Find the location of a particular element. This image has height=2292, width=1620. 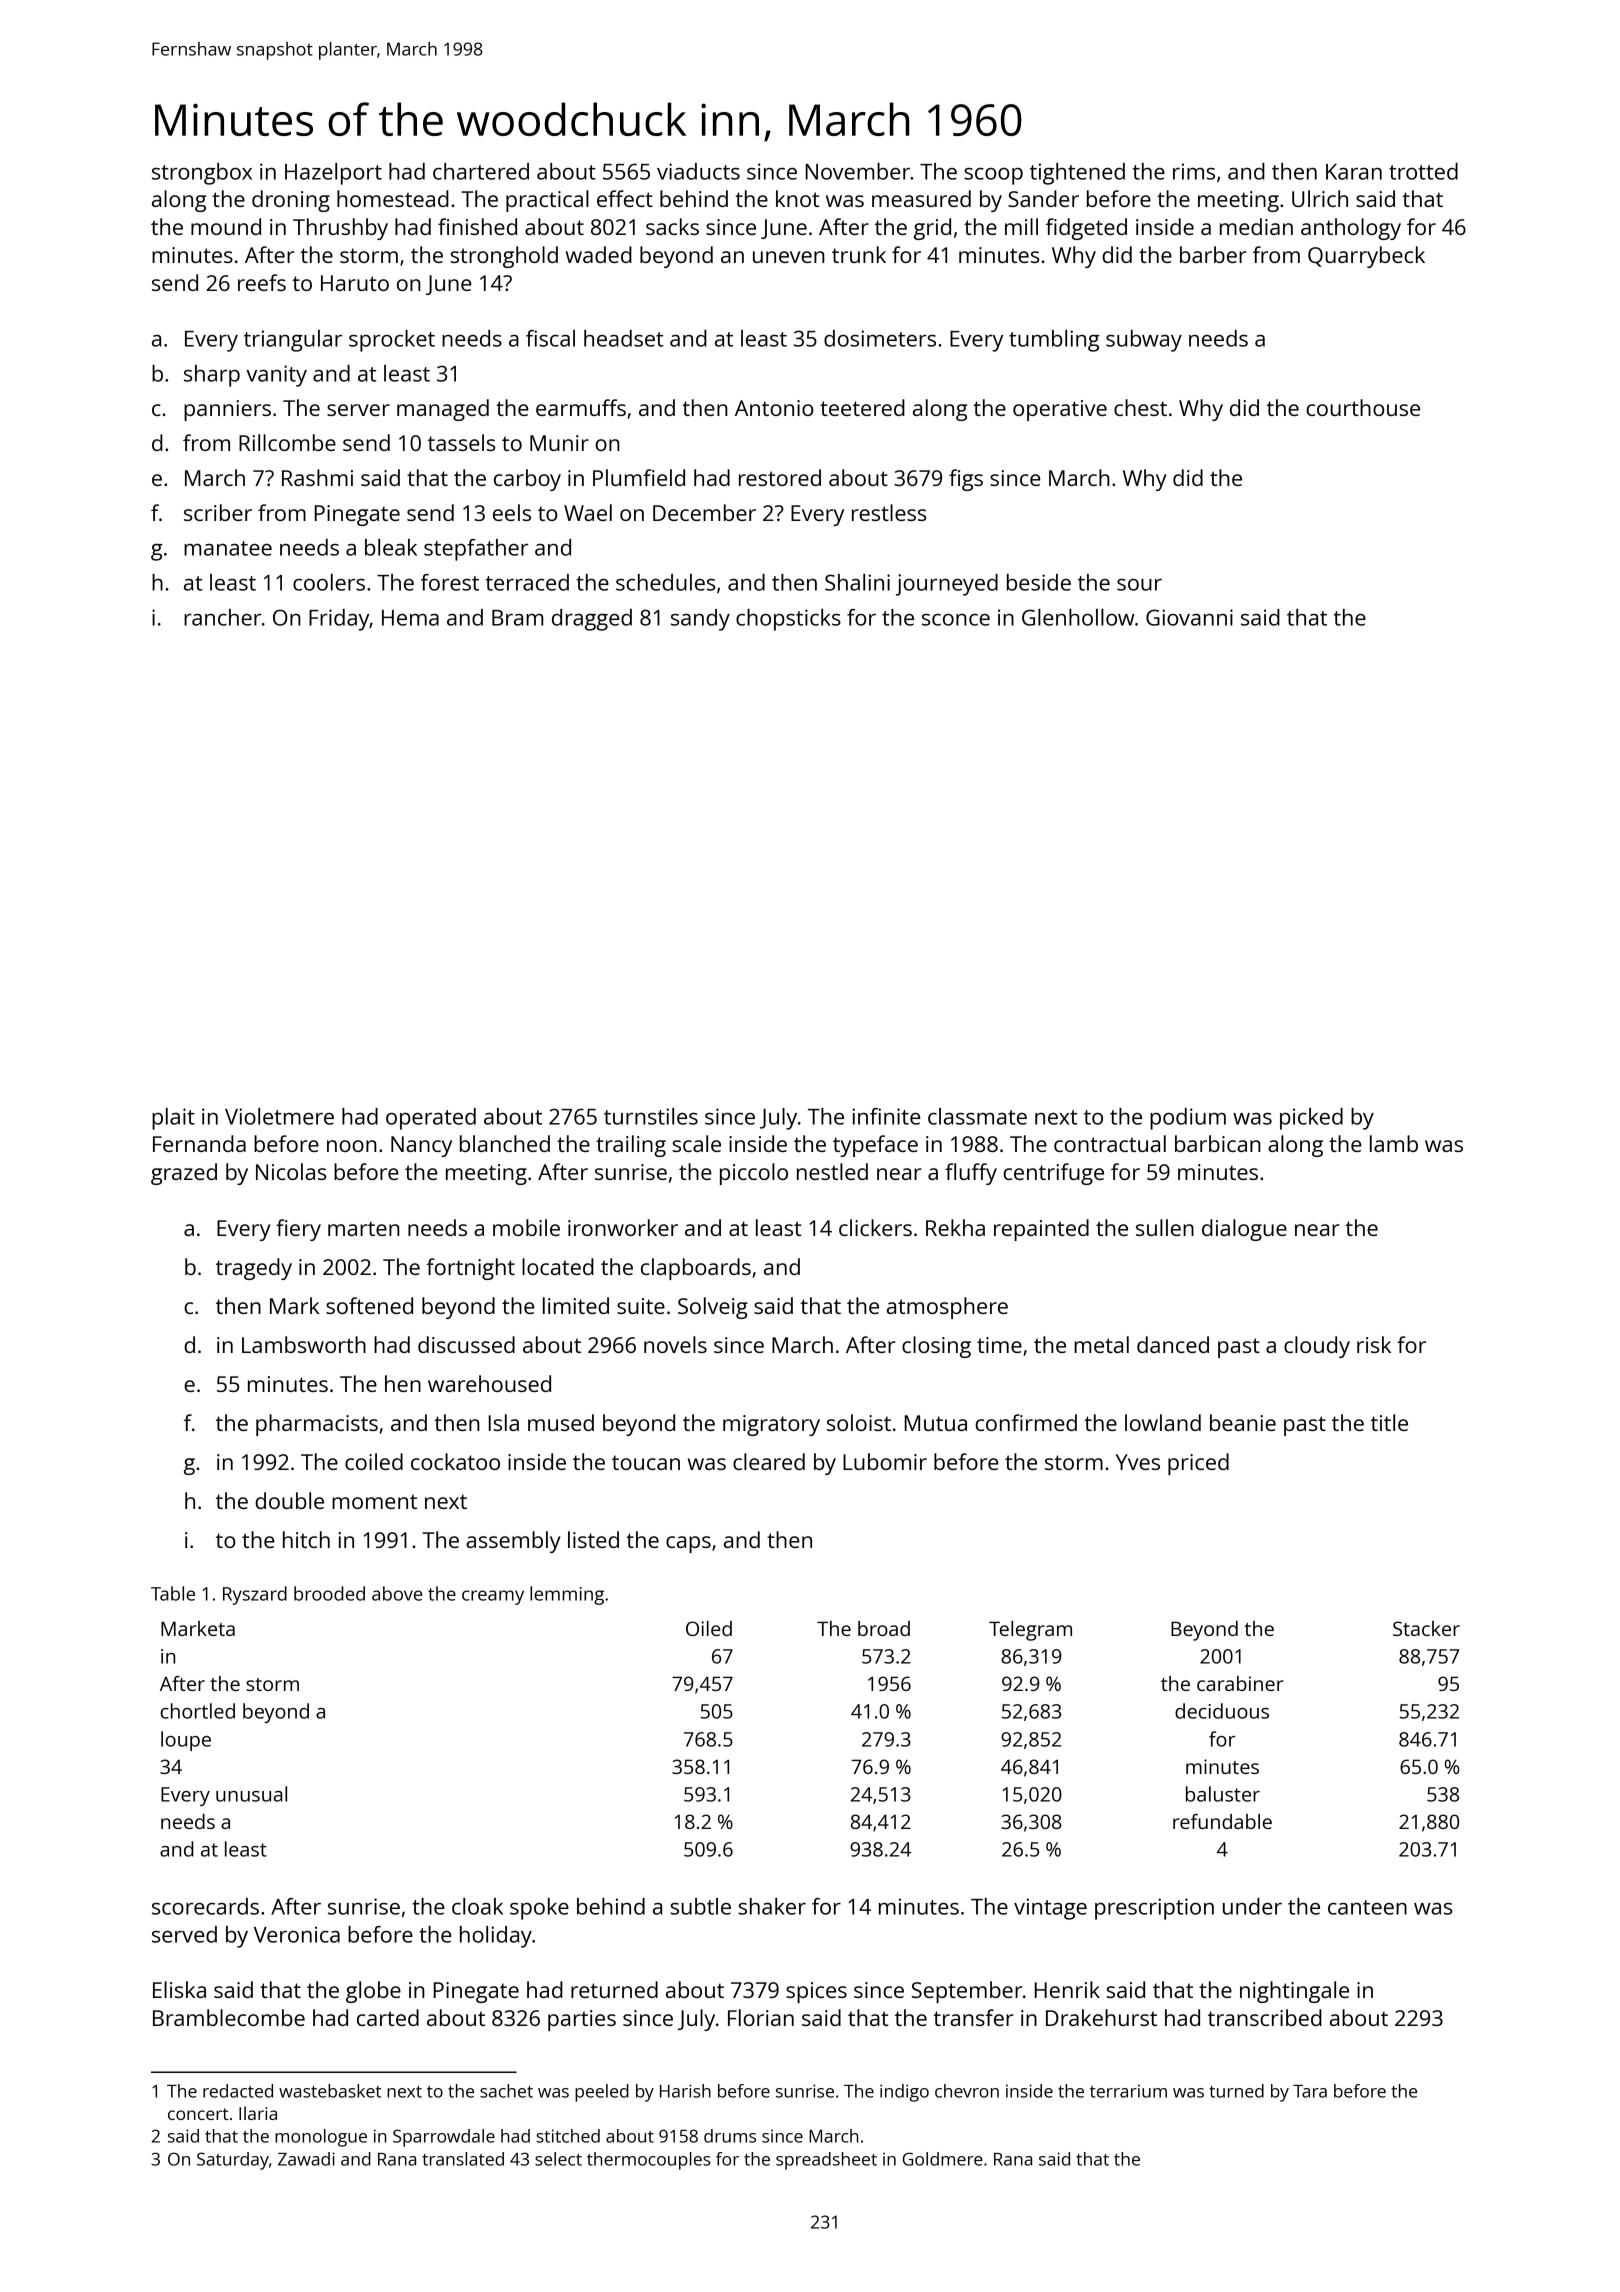

courthouse is located at coordinates (1363, 407).
